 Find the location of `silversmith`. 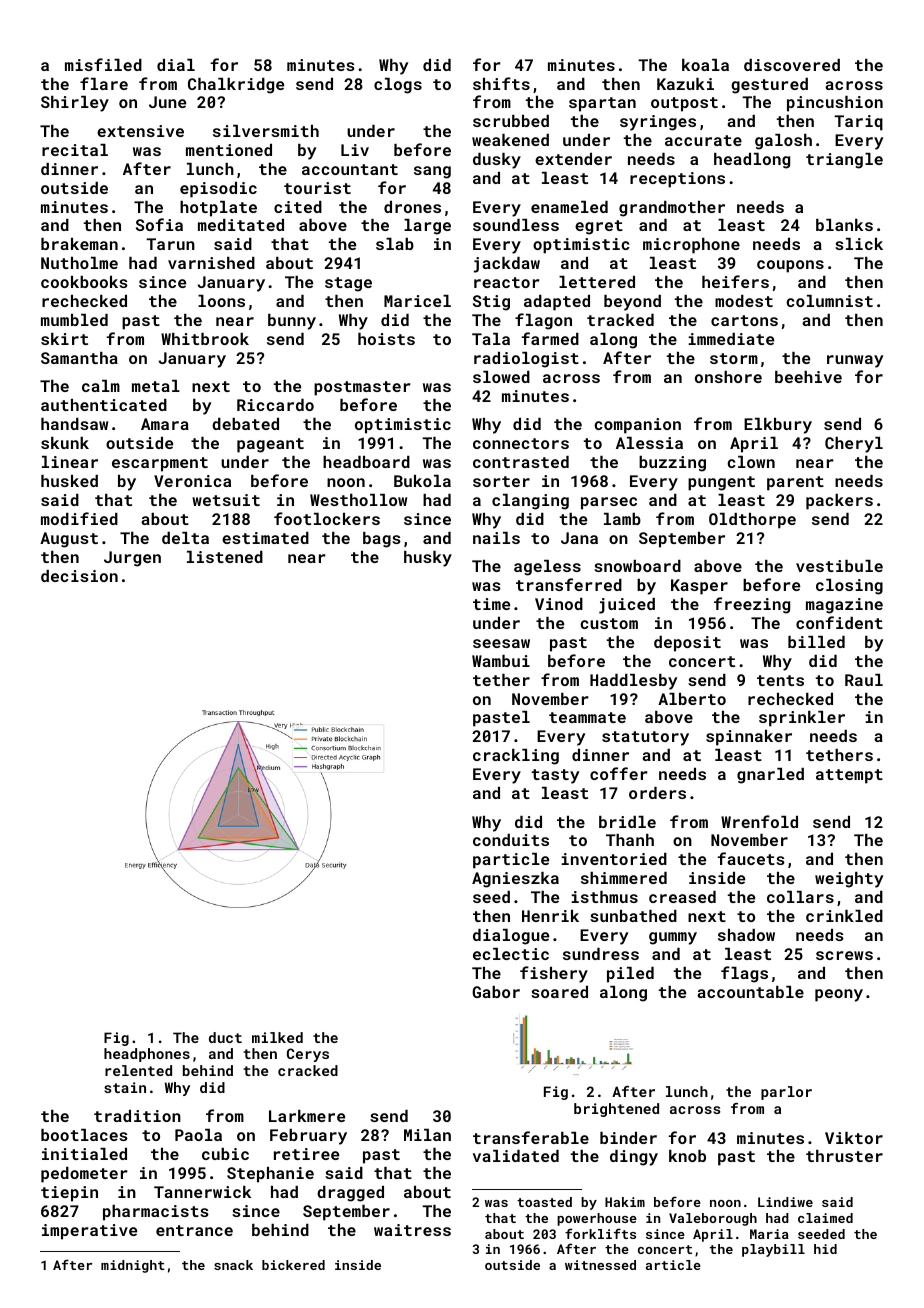

silversmith is located at coordinates (266, 131).
